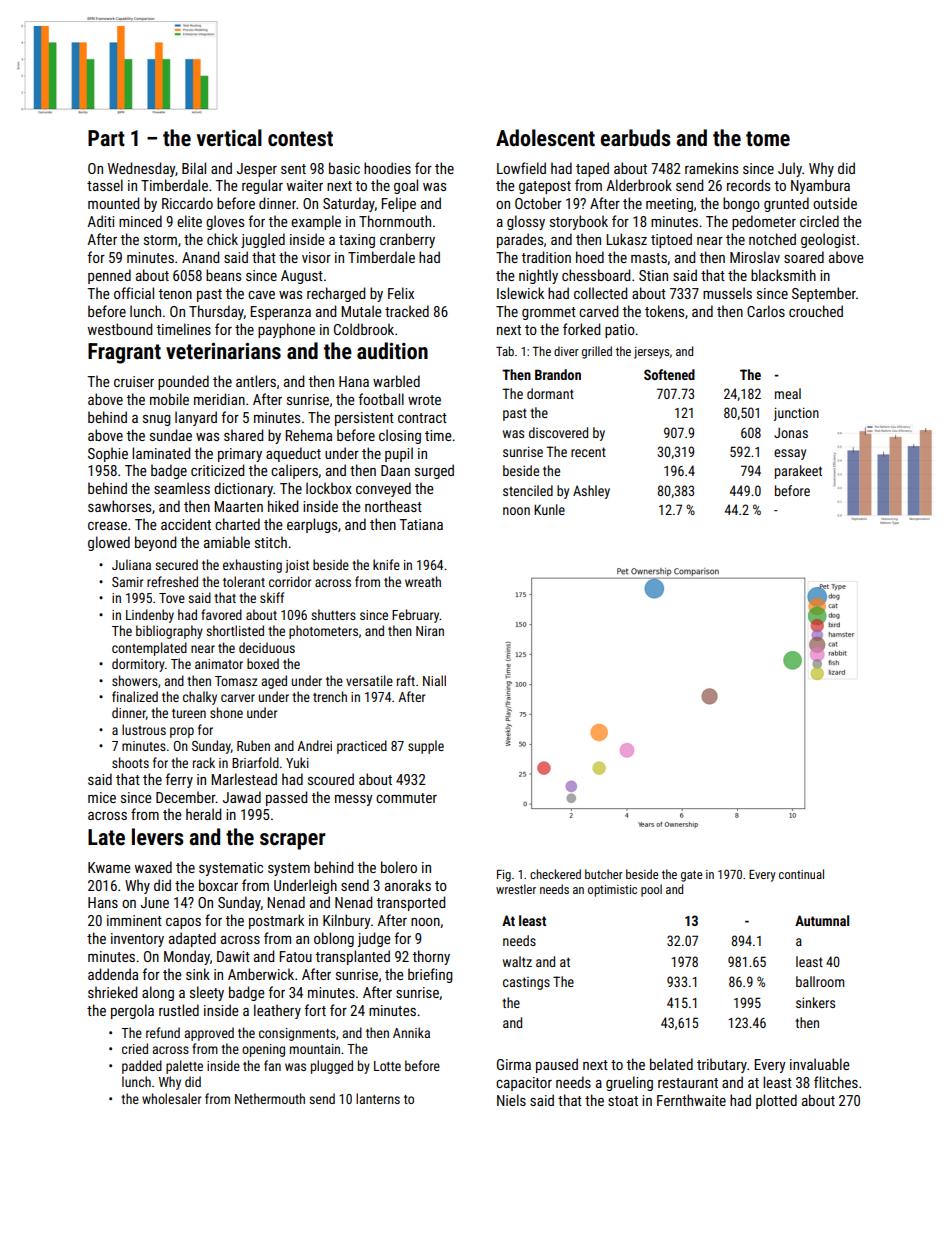  What do you see at coordinates (434, 471) in the image?
I see `surged` at bounding box center [434, 471].
